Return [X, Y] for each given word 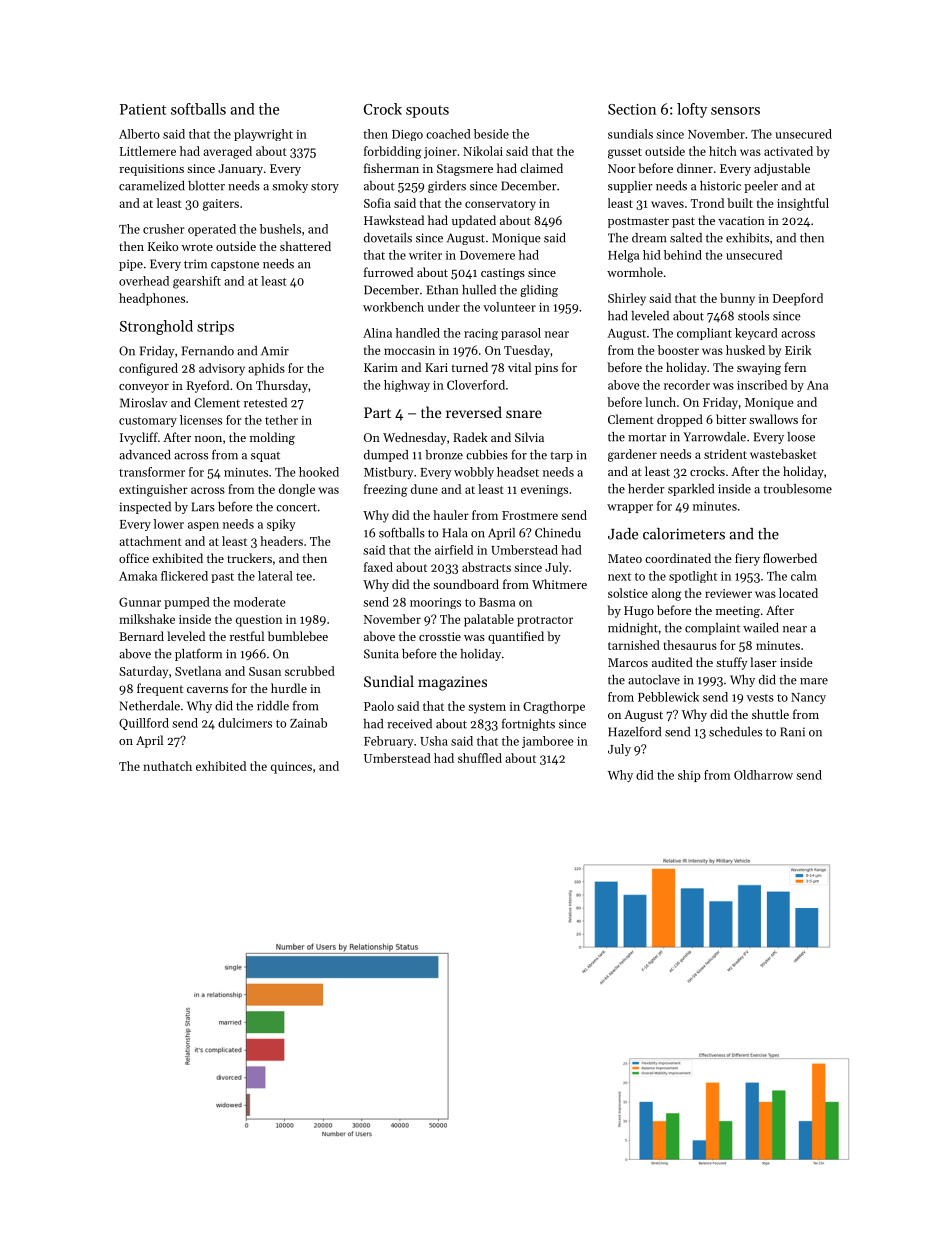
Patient [143, 109]
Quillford [144, 724]
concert [296, 507]
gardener [632, 455]
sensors [735, 111]
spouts [427, 111]
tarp [561, 457]
